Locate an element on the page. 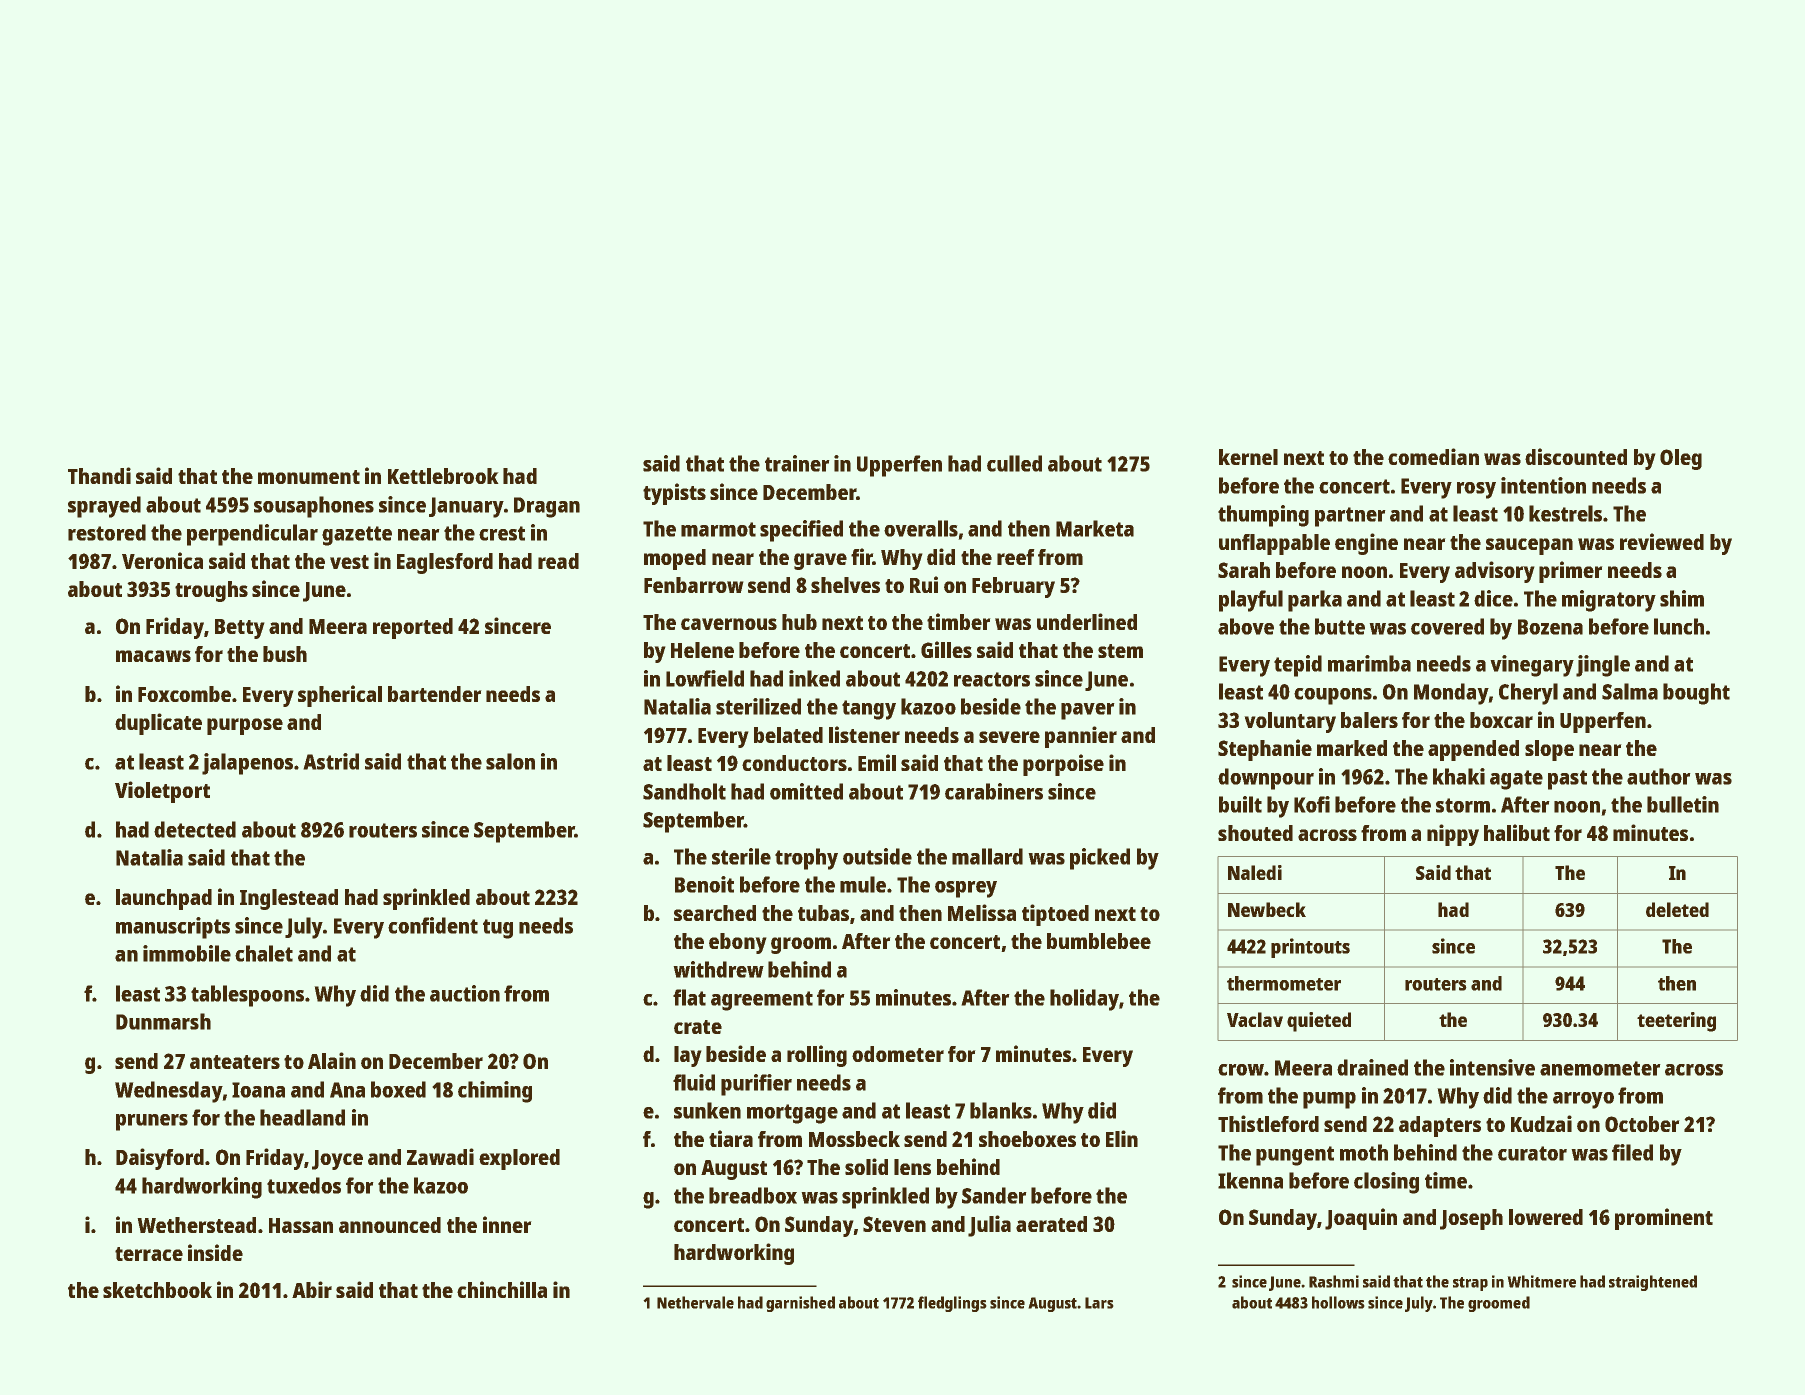 The width and height of the document is (1805, 1395). comedian is located at coordinates (1433, 456).
